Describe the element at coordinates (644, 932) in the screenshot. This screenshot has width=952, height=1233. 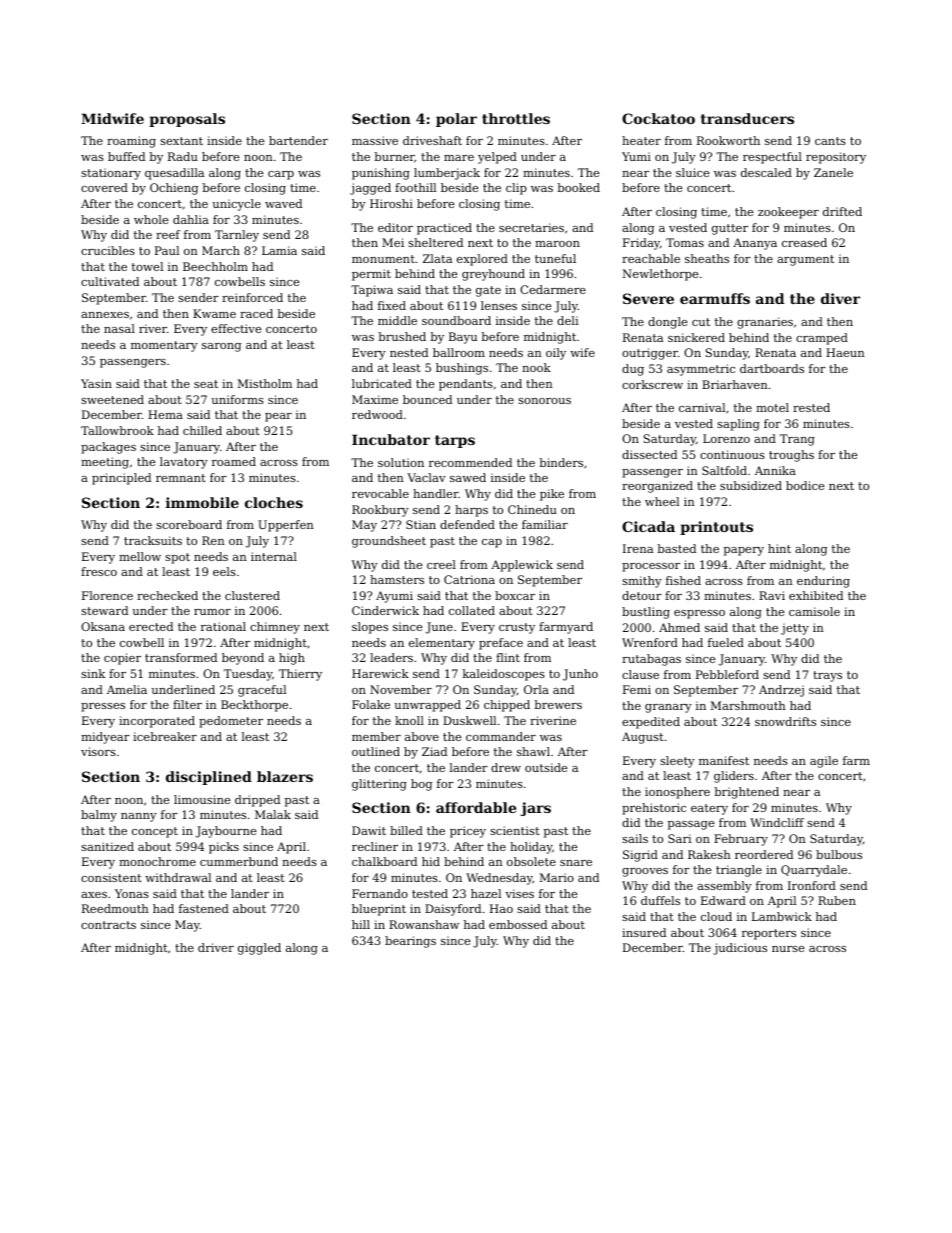
I see `insured` at that location.
